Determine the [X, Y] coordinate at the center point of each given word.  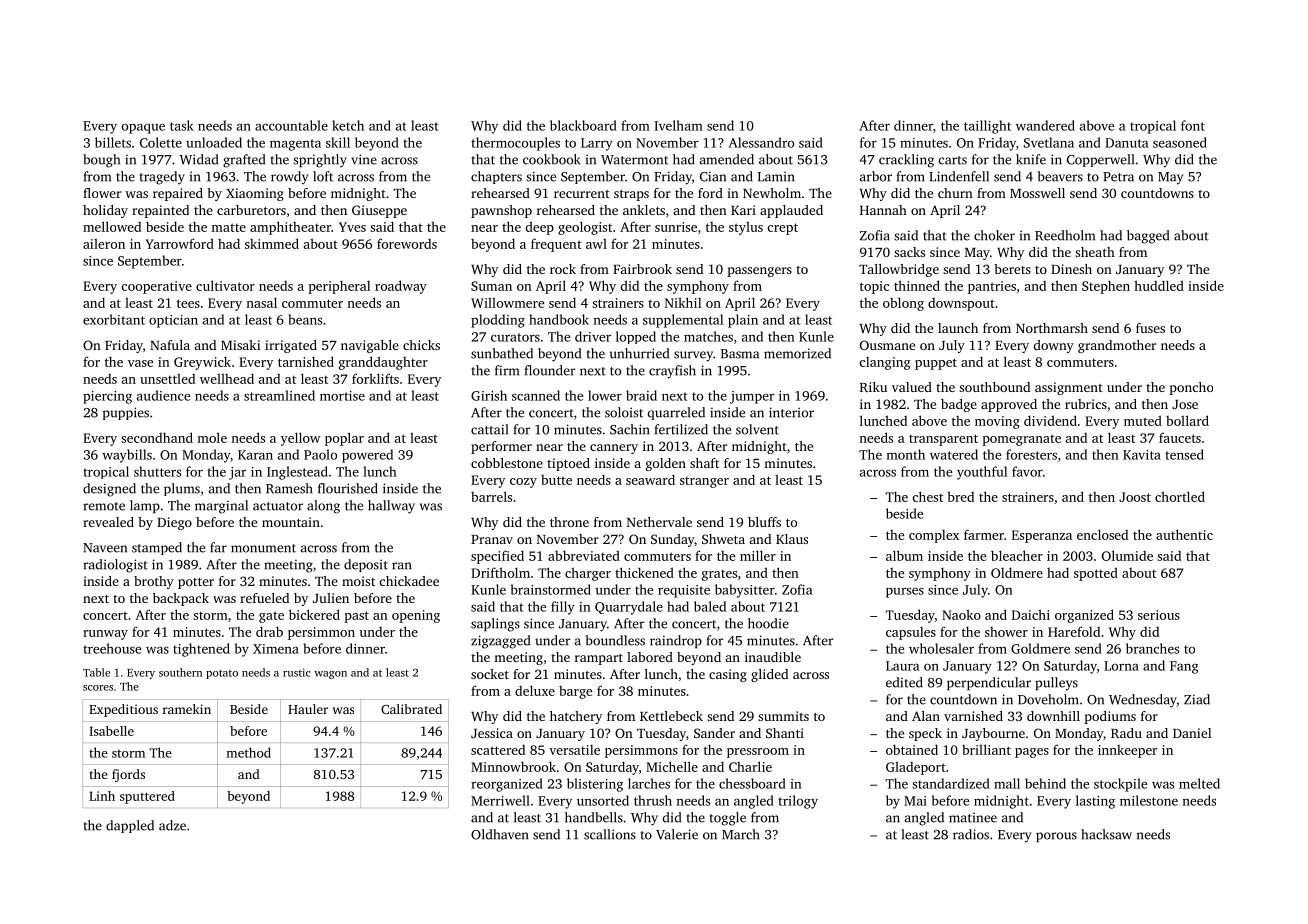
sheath [1095, 252]
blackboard [583, 125]
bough [101, 161]
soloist [624, 412]
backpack [181, 599]
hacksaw [1106, 834]
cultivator [225, 285]
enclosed [1102, 534]
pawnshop [501, 211]
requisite [684, 591]
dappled [130, 826]
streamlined [279, 395]
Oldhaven [499, 834]
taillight [987, 127]
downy [1054, 346]
